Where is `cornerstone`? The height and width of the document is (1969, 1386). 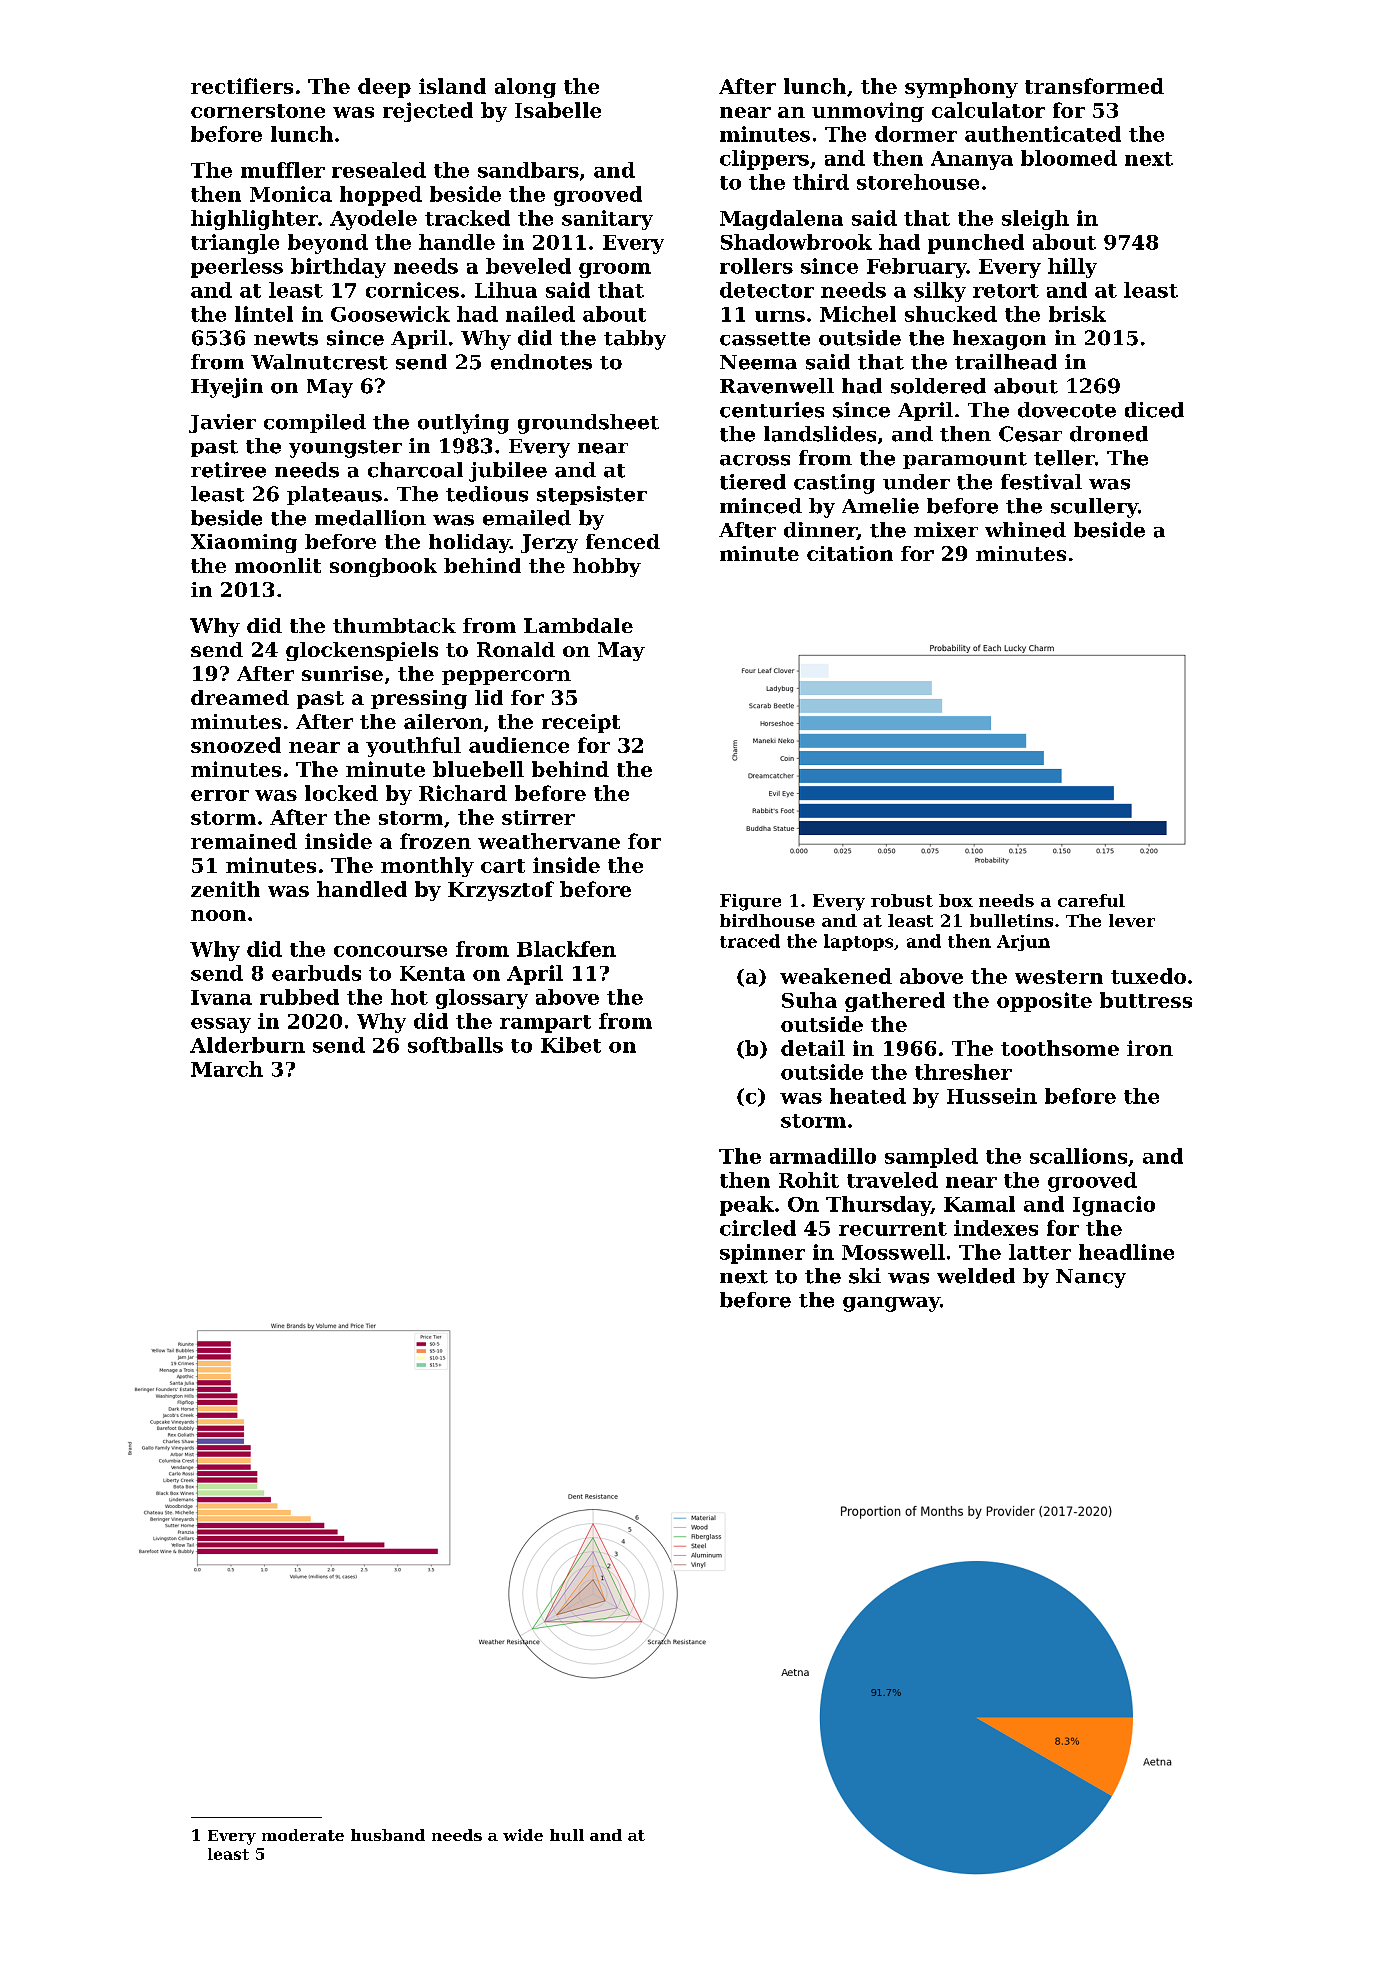
cornerstone is located at coordinates (258, 111).
